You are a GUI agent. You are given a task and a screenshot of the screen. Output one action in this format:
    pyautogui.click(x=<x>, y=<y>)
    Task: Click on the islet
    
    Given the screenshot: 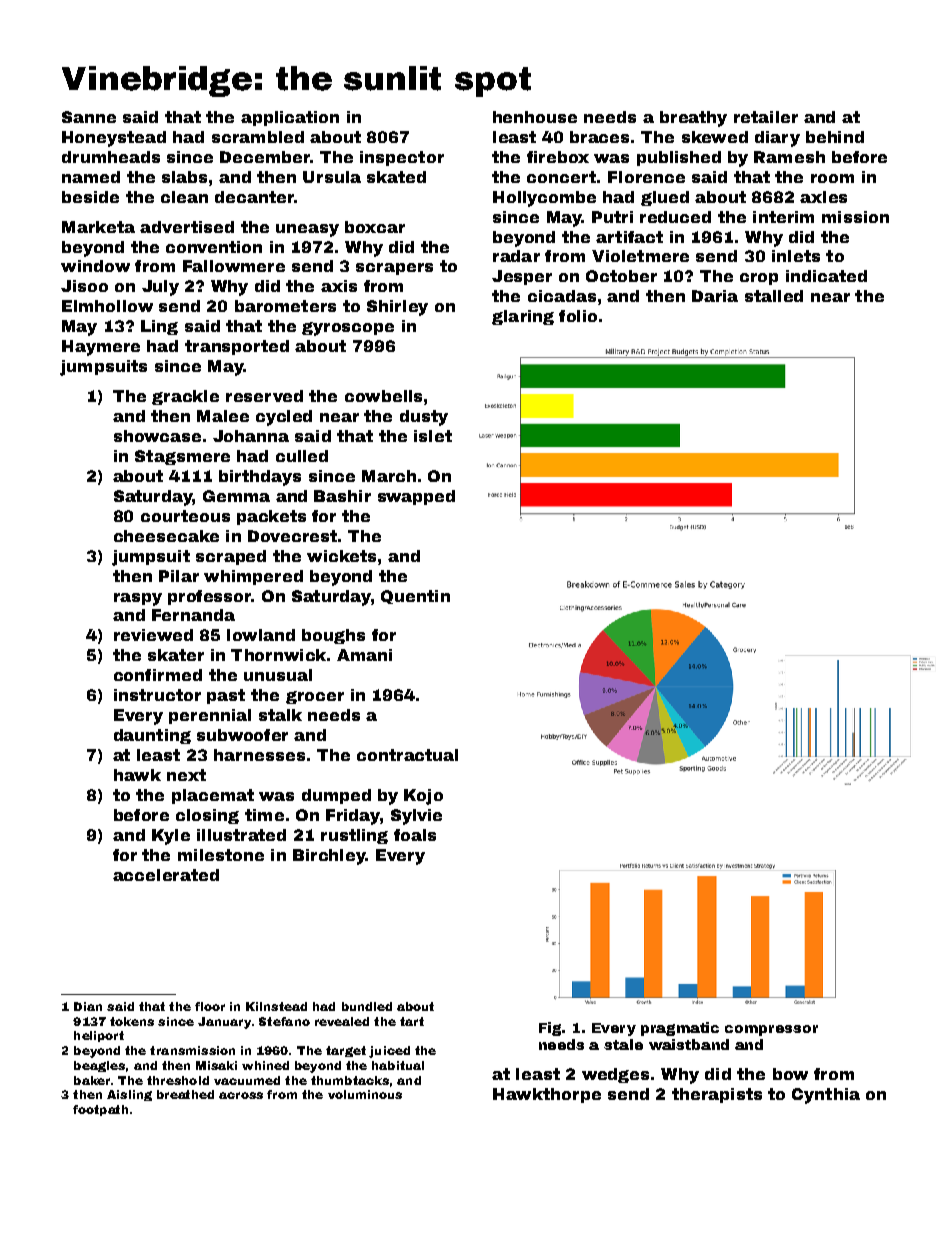 What is the action you would take?
    pyautogui.click(x=433, y=436)
